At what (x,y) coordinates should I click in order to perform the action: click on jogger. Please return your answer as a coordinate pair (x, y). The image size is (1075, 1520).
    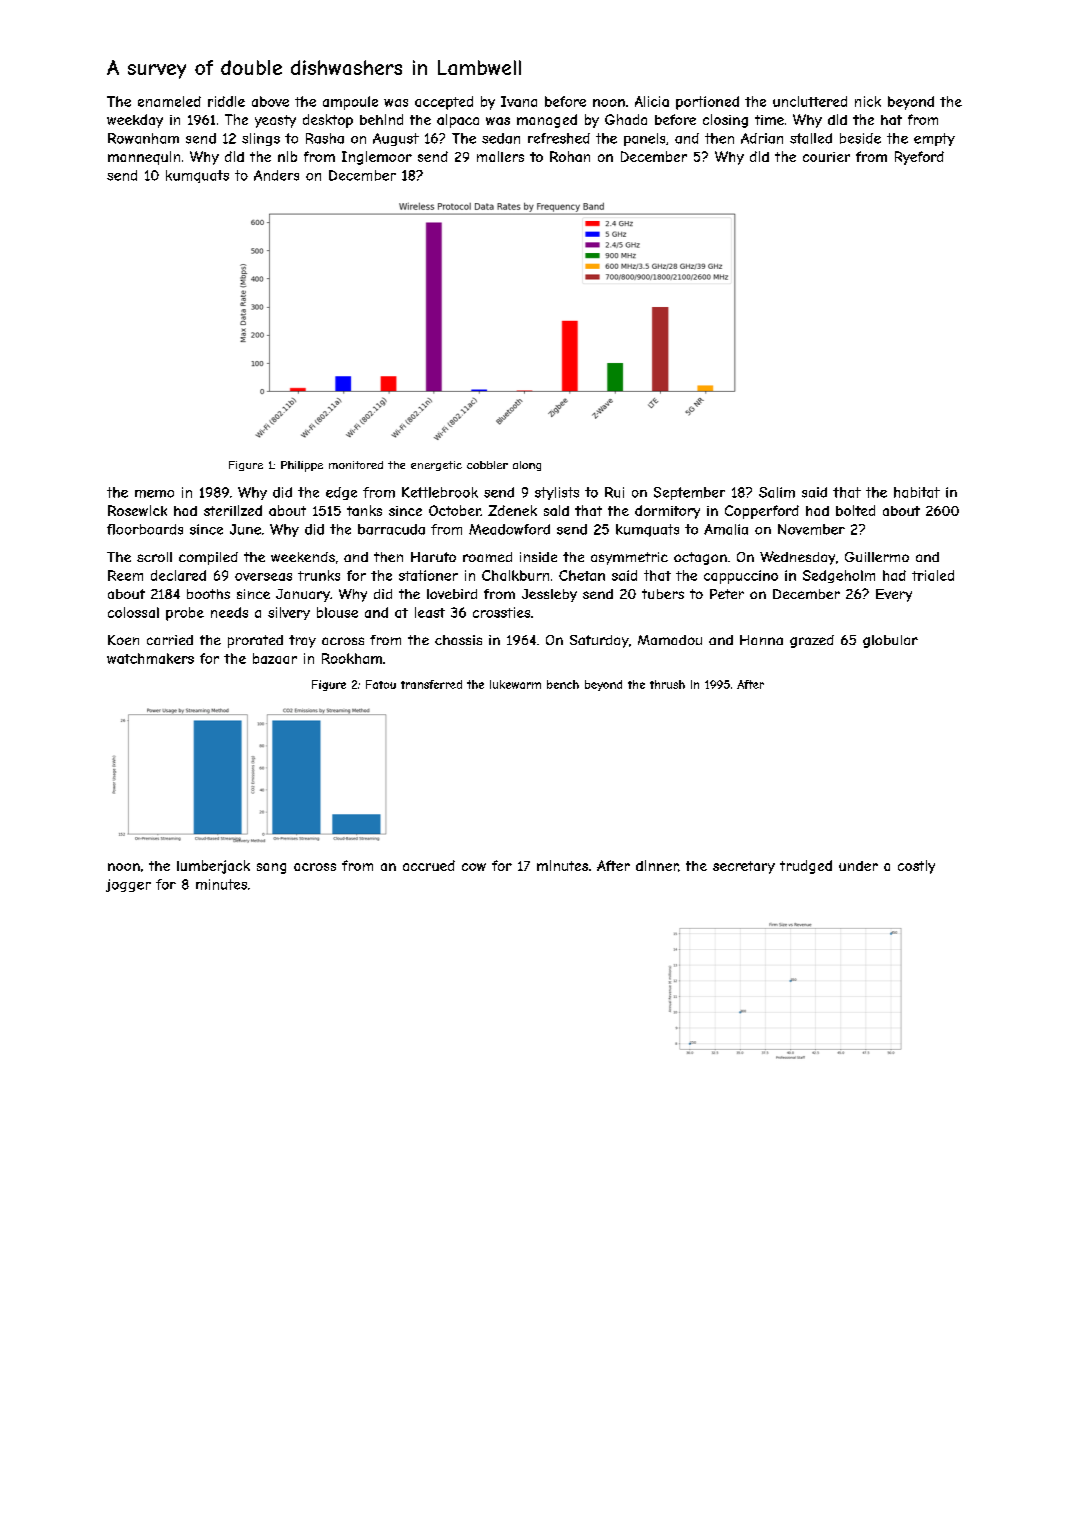
    Looking at the image, I should click on (128, 885).
